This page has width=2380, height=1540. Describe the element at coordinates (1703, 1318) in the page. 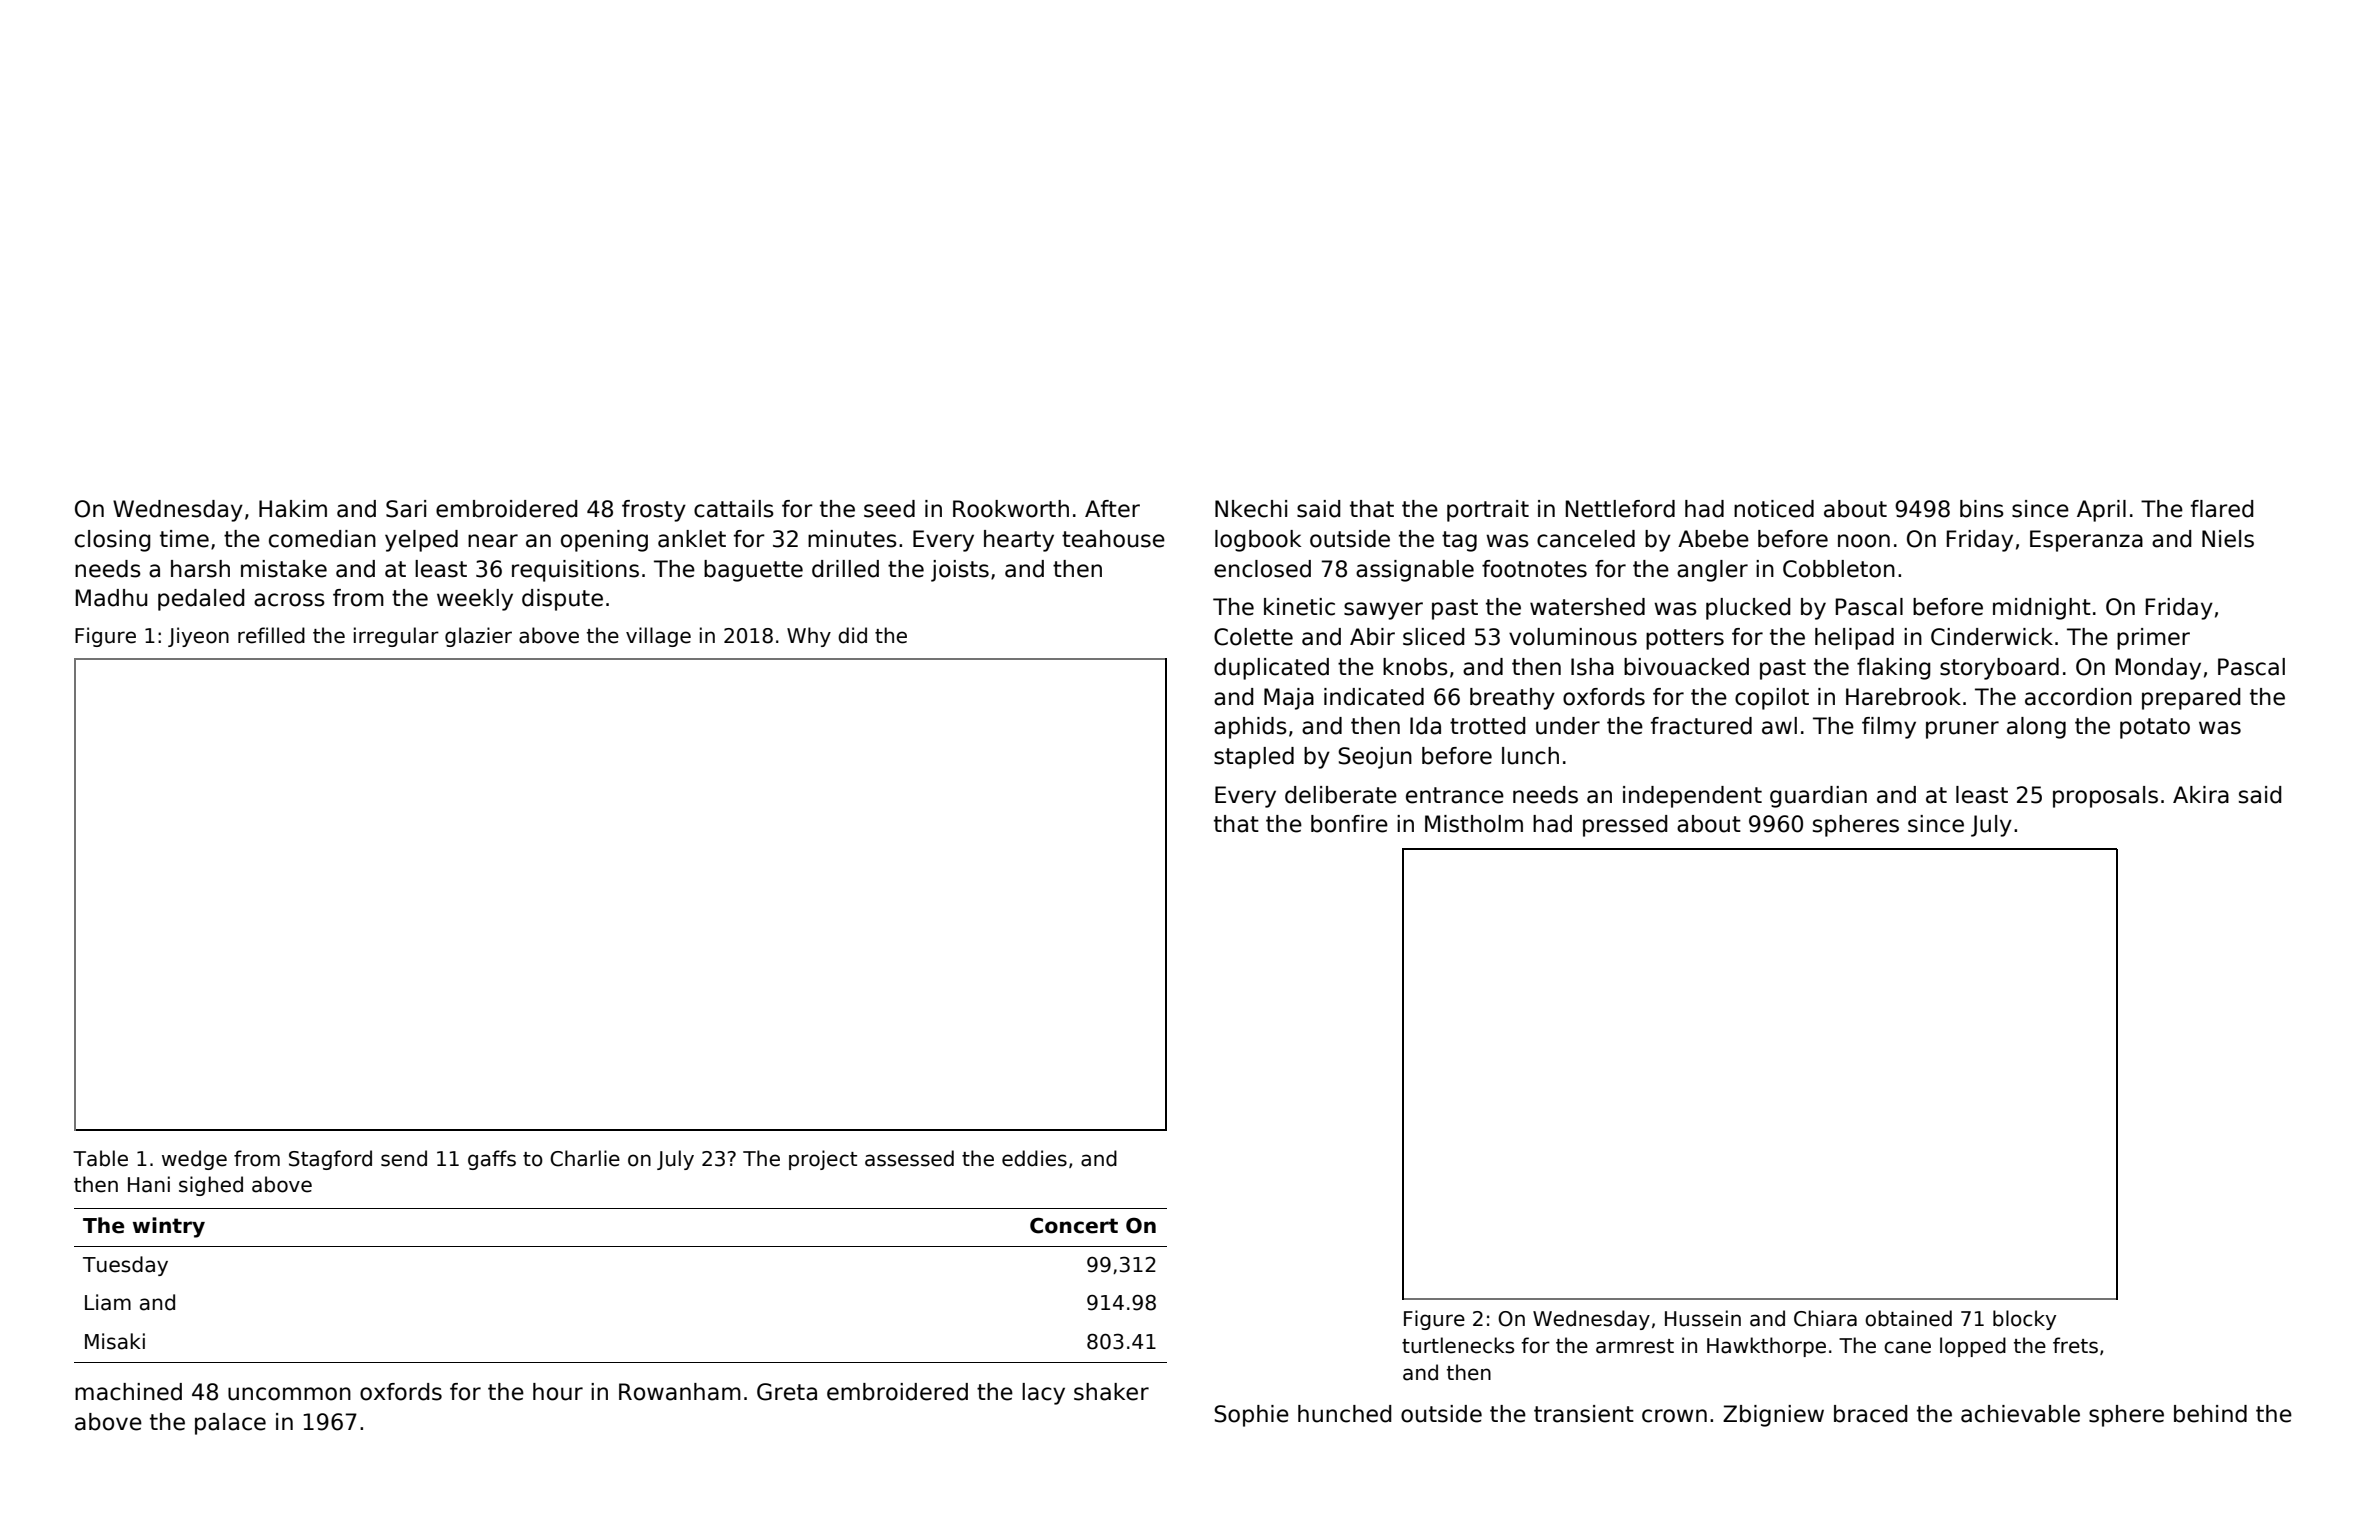

I see `Hussein` at that location.
